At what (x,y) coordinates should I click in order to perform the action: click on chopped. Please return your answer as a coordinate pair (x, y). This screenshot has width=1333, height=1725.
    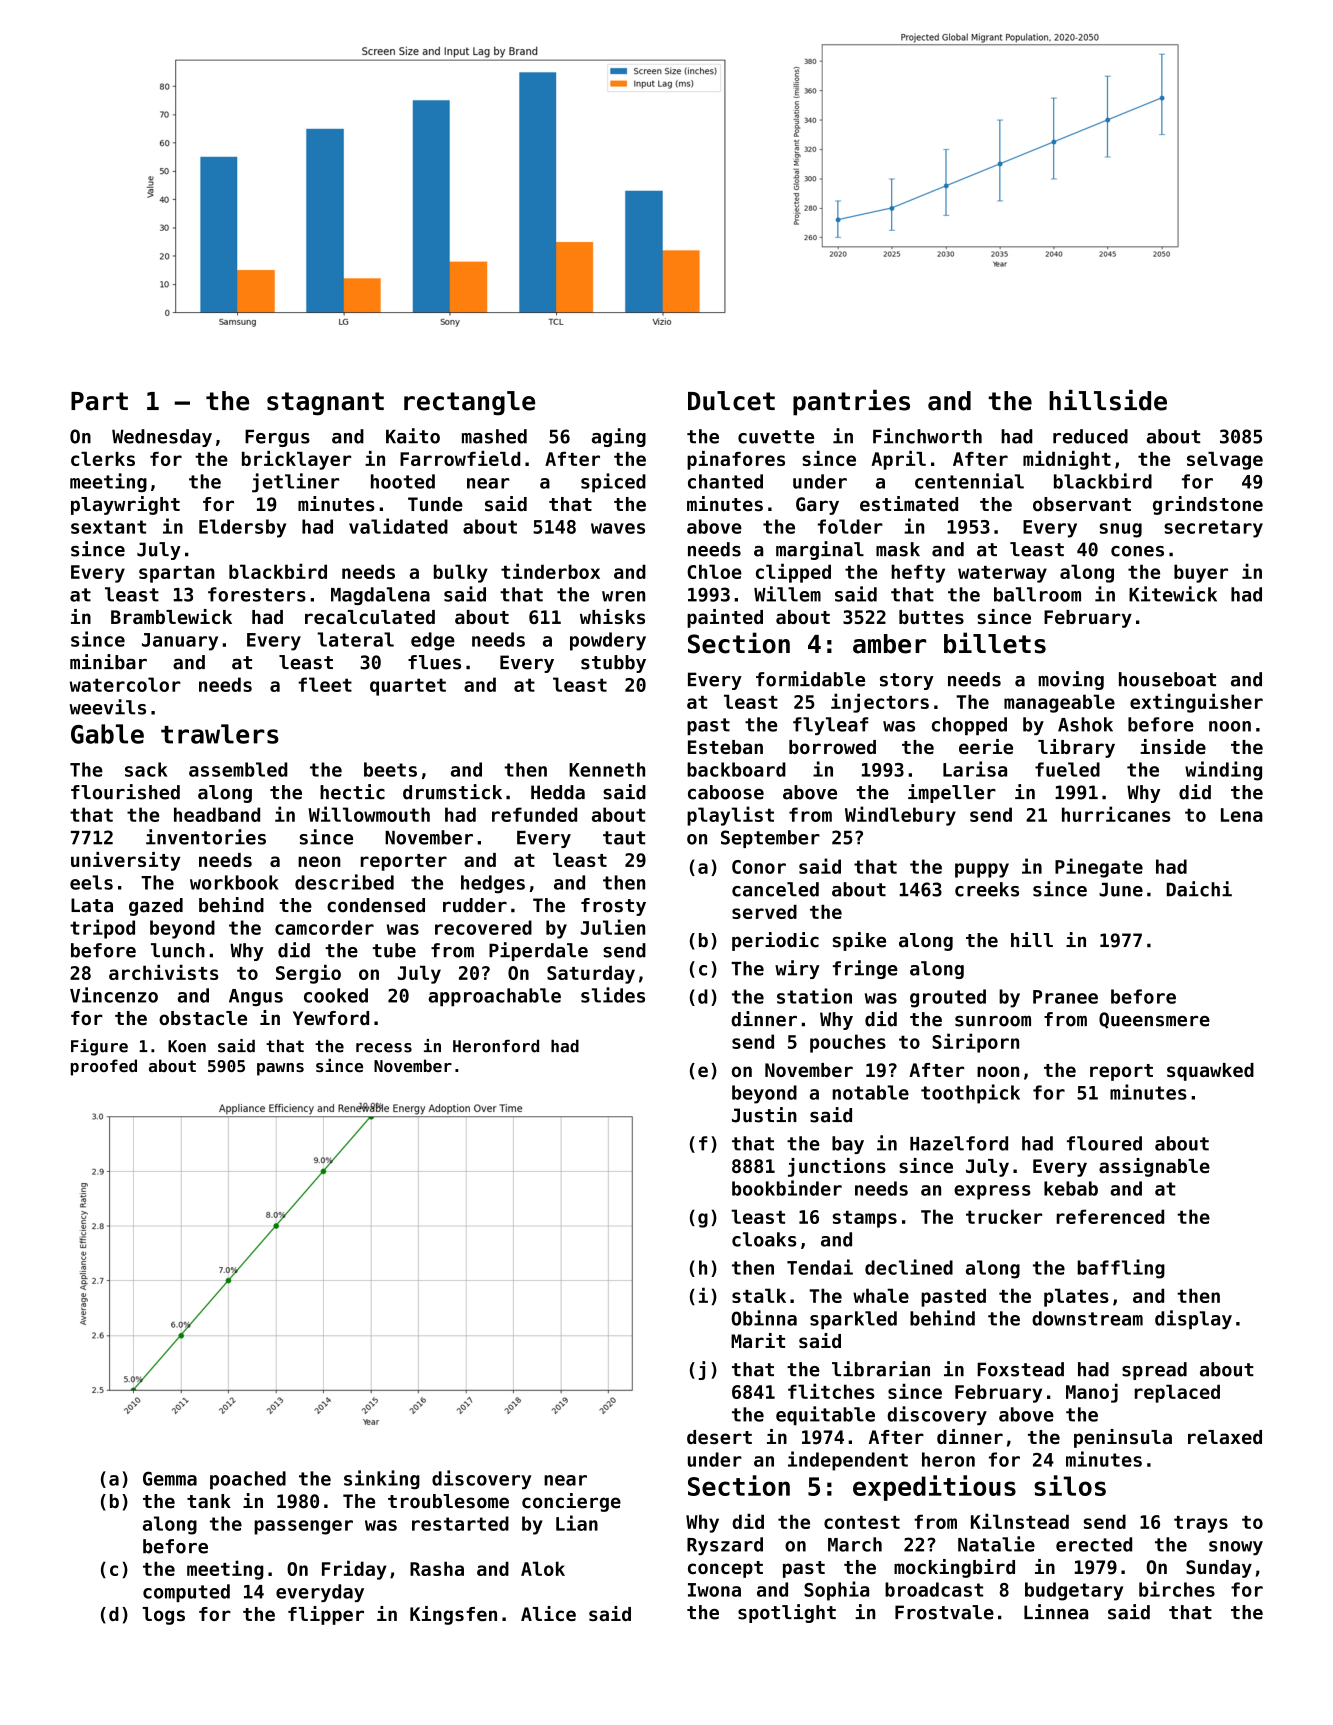
    Looking at the image, I should click on (969, 726).
